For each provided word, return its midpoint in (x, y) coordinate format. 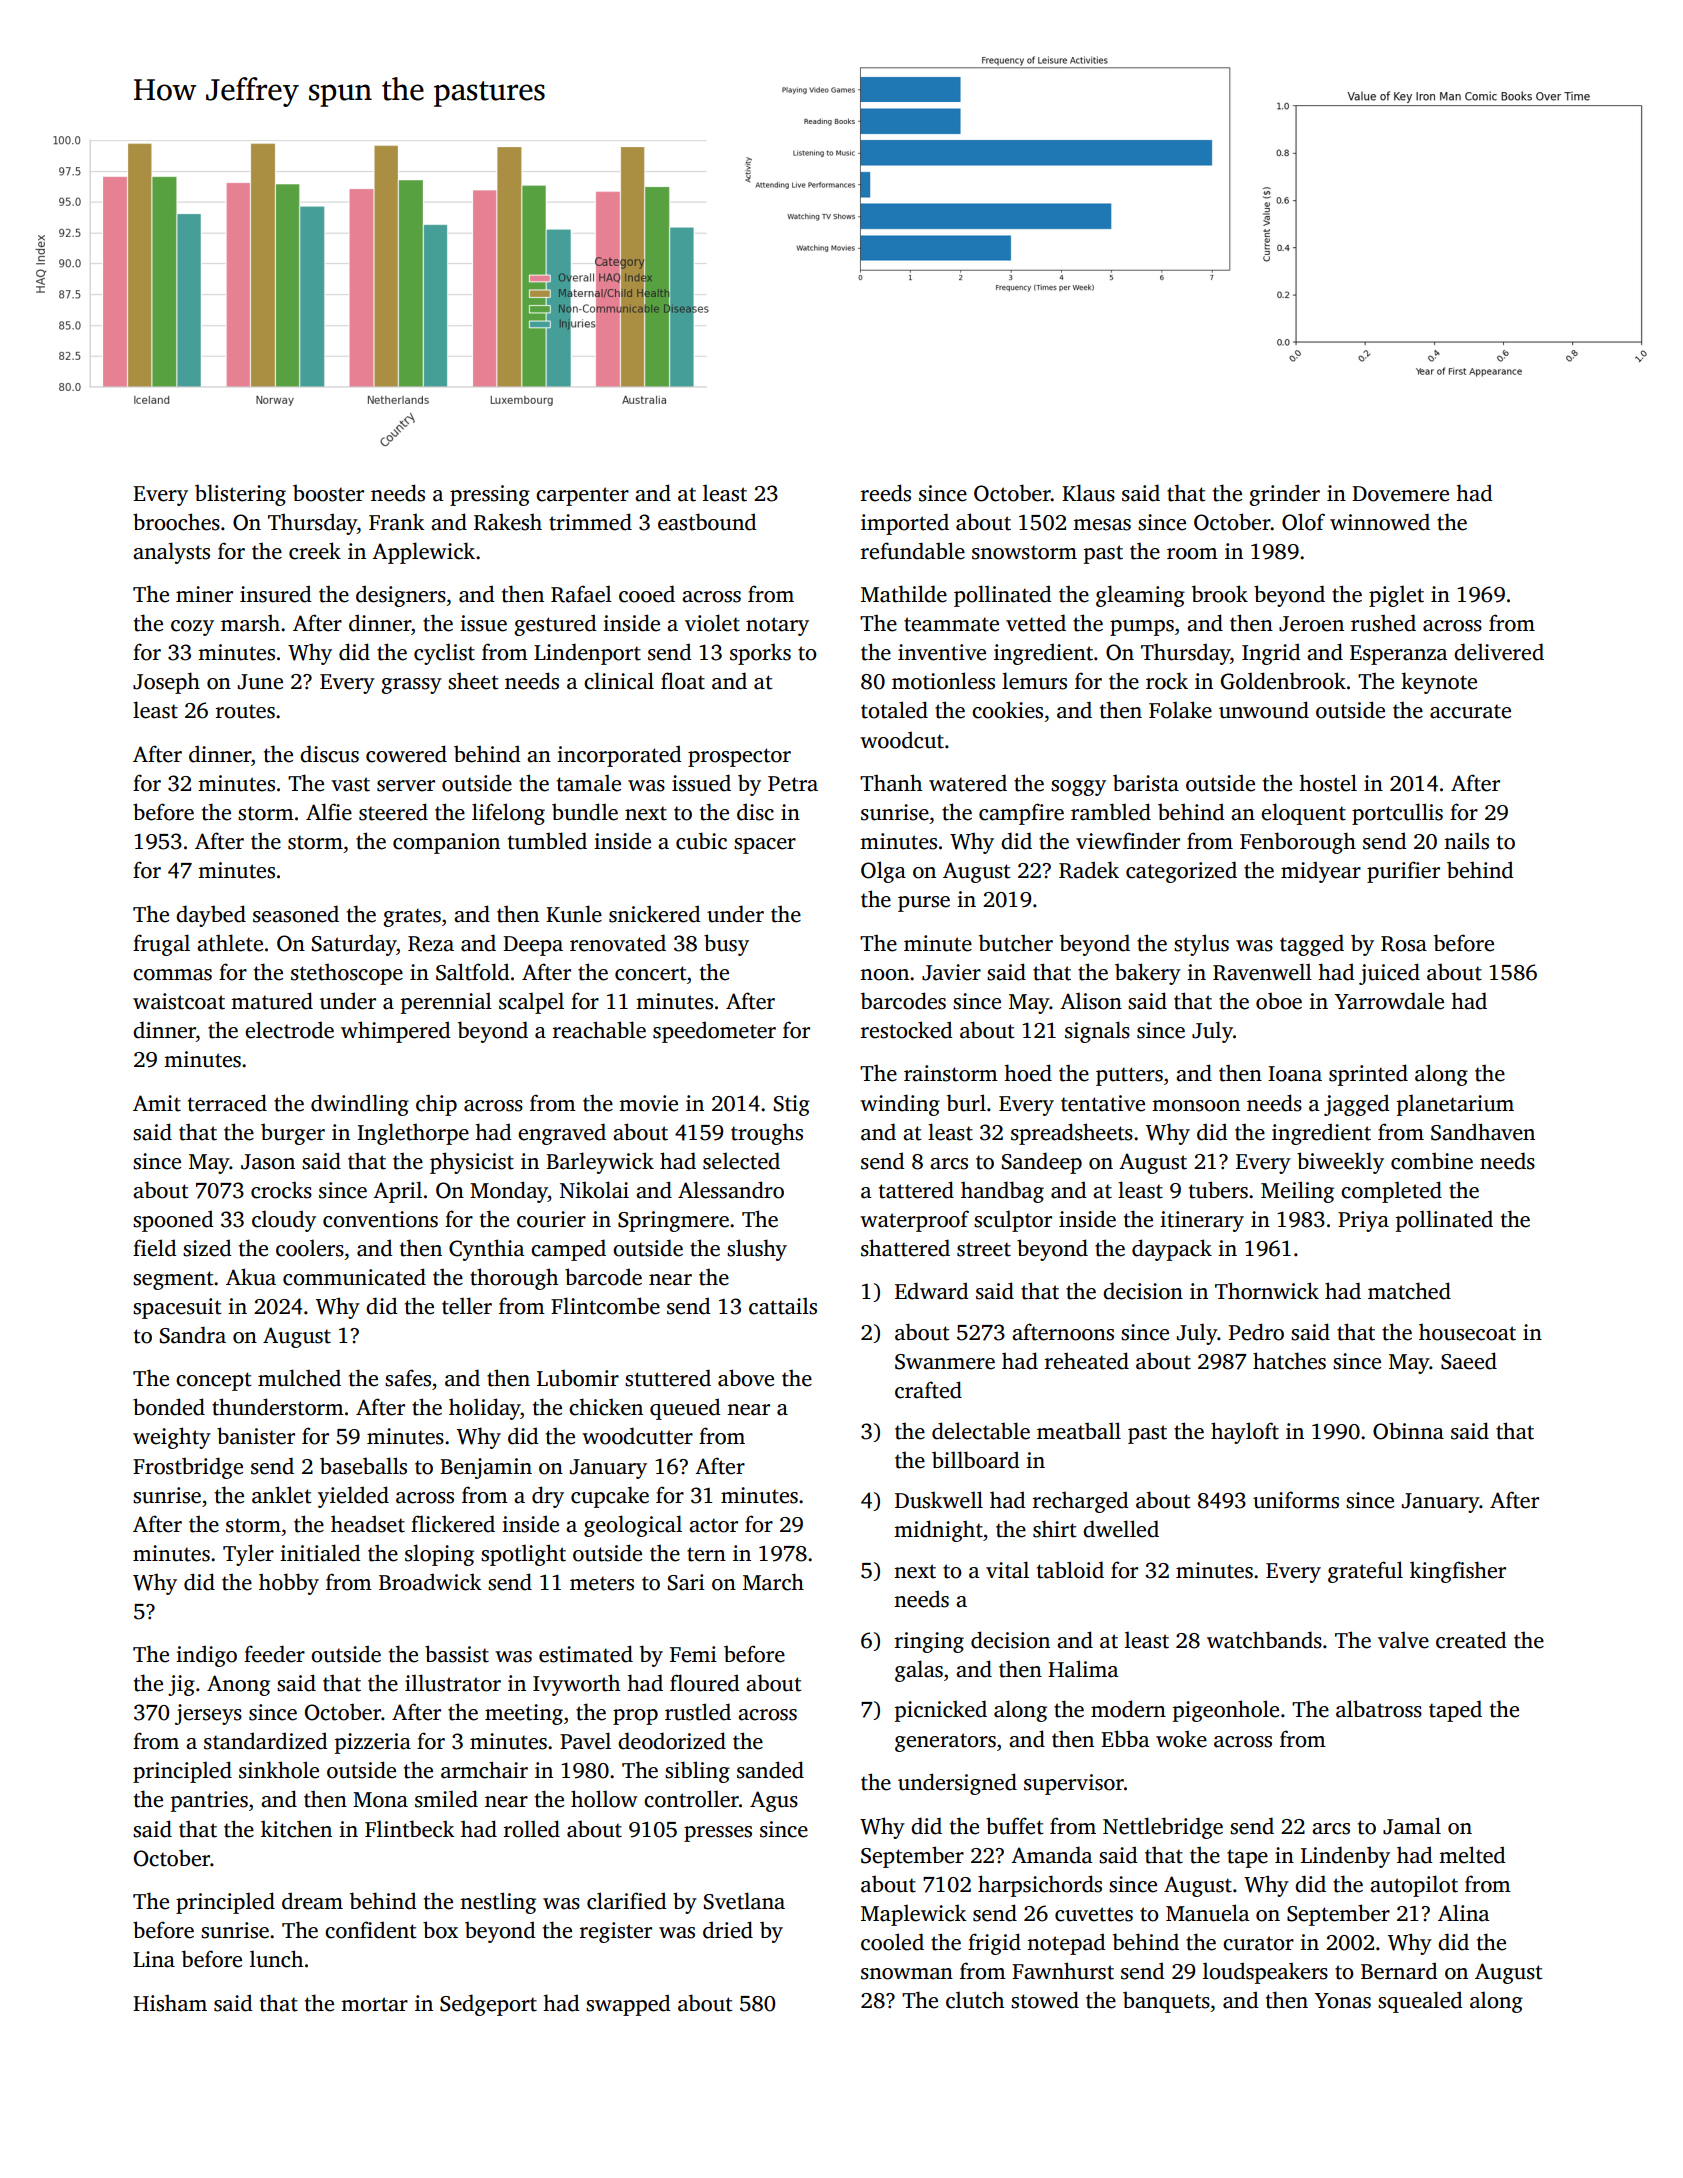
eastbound (707, 522)
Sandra (193, 1335)
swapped (628, 2005)
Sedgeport (488, 2005)
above (746, 1378)
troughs (767, 1134)
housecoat (1467, 1332)
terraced (227, 1103)
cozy (192, 628)
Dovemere (1400, 494)
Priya (1363, 1221)
